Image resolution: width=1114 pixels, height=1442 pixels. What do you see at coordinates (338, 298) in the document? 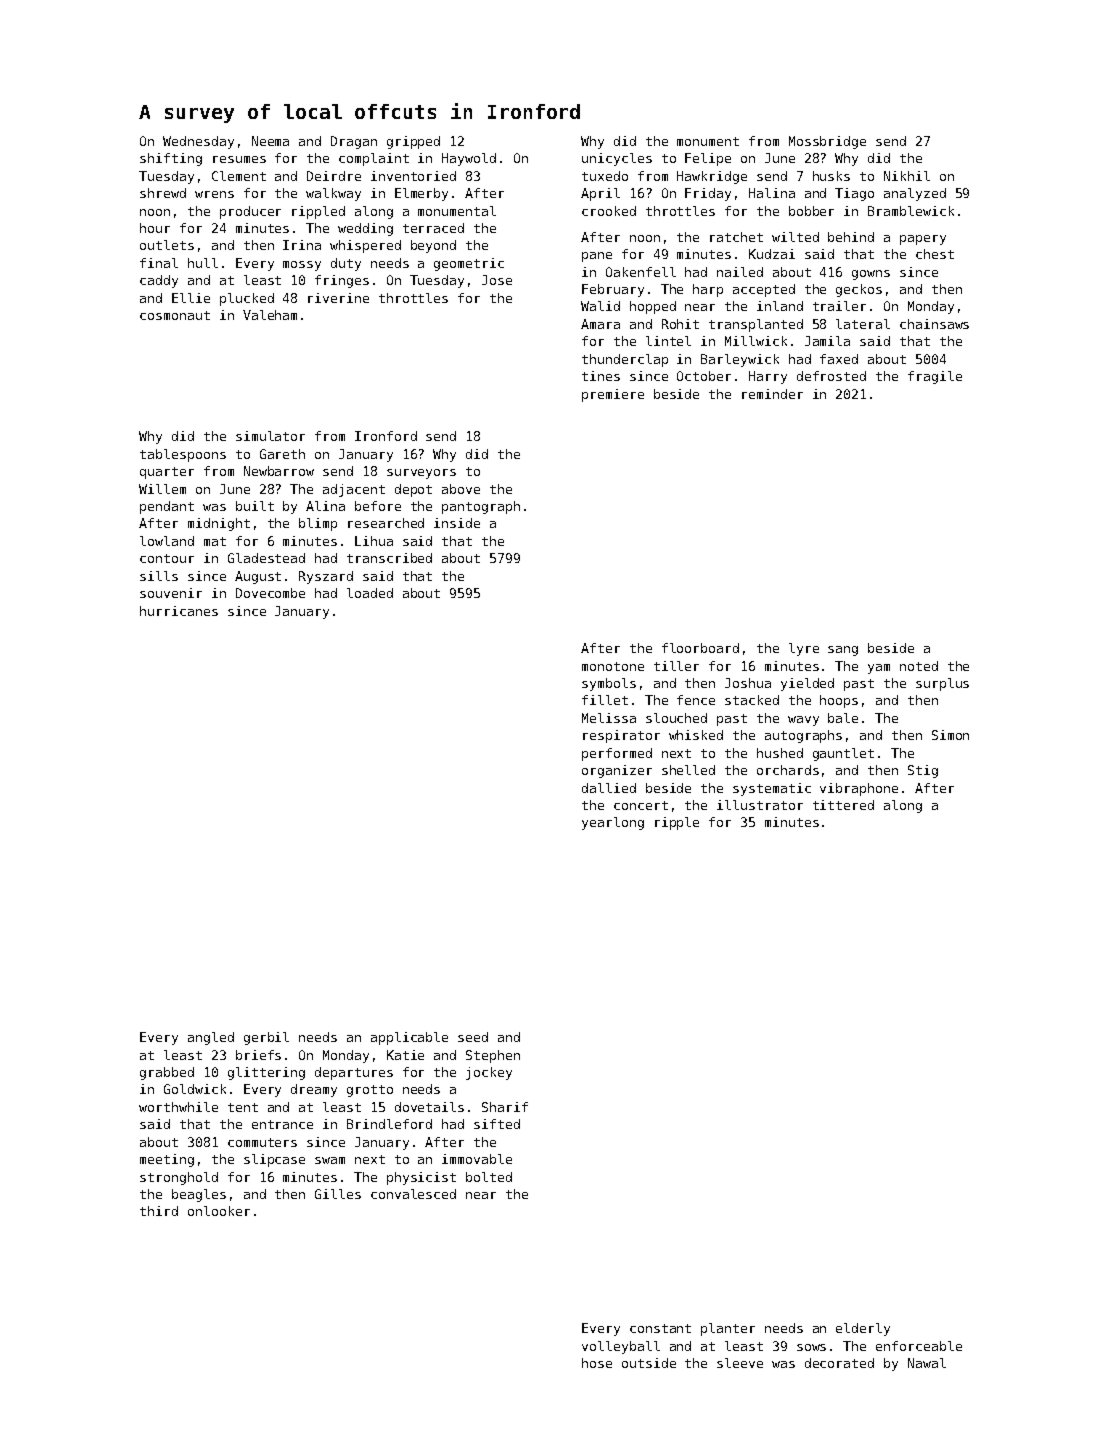
I see `riverine` at bounding box center [338, 298].
